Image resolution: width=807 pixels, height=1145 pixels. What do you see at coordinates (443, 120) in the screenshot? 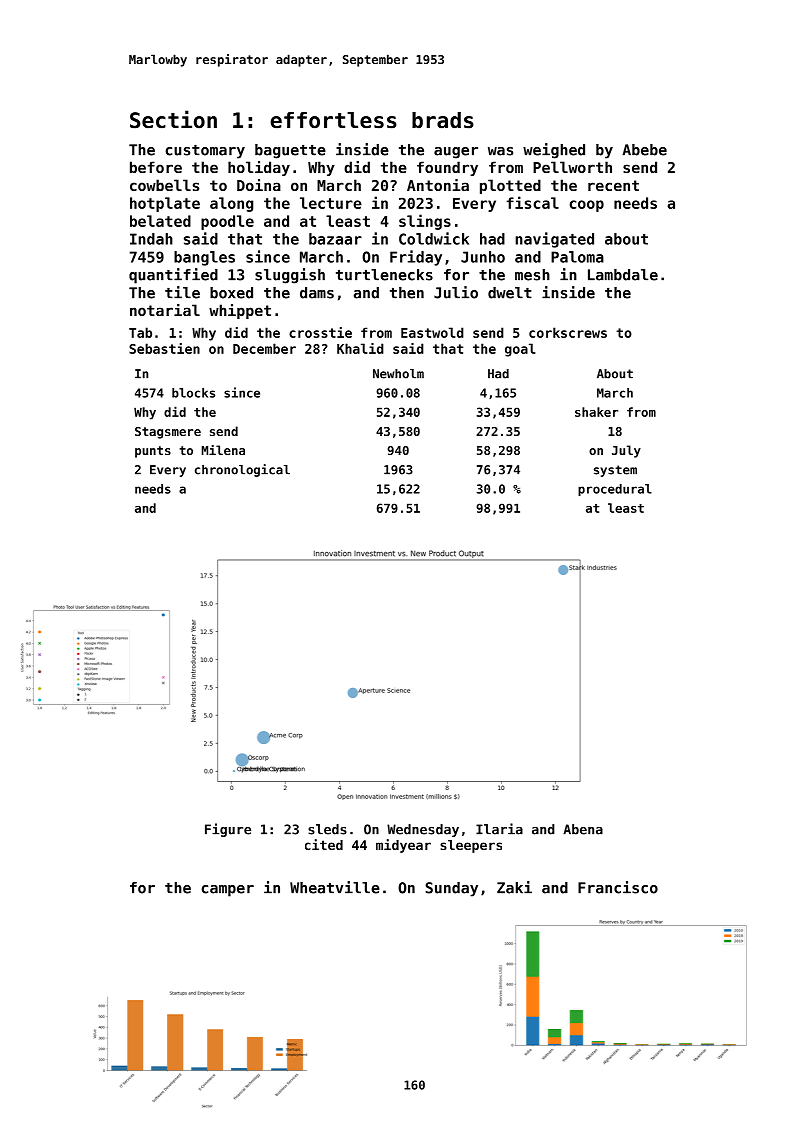
I see `brads` at bounding box center [443, 120].
